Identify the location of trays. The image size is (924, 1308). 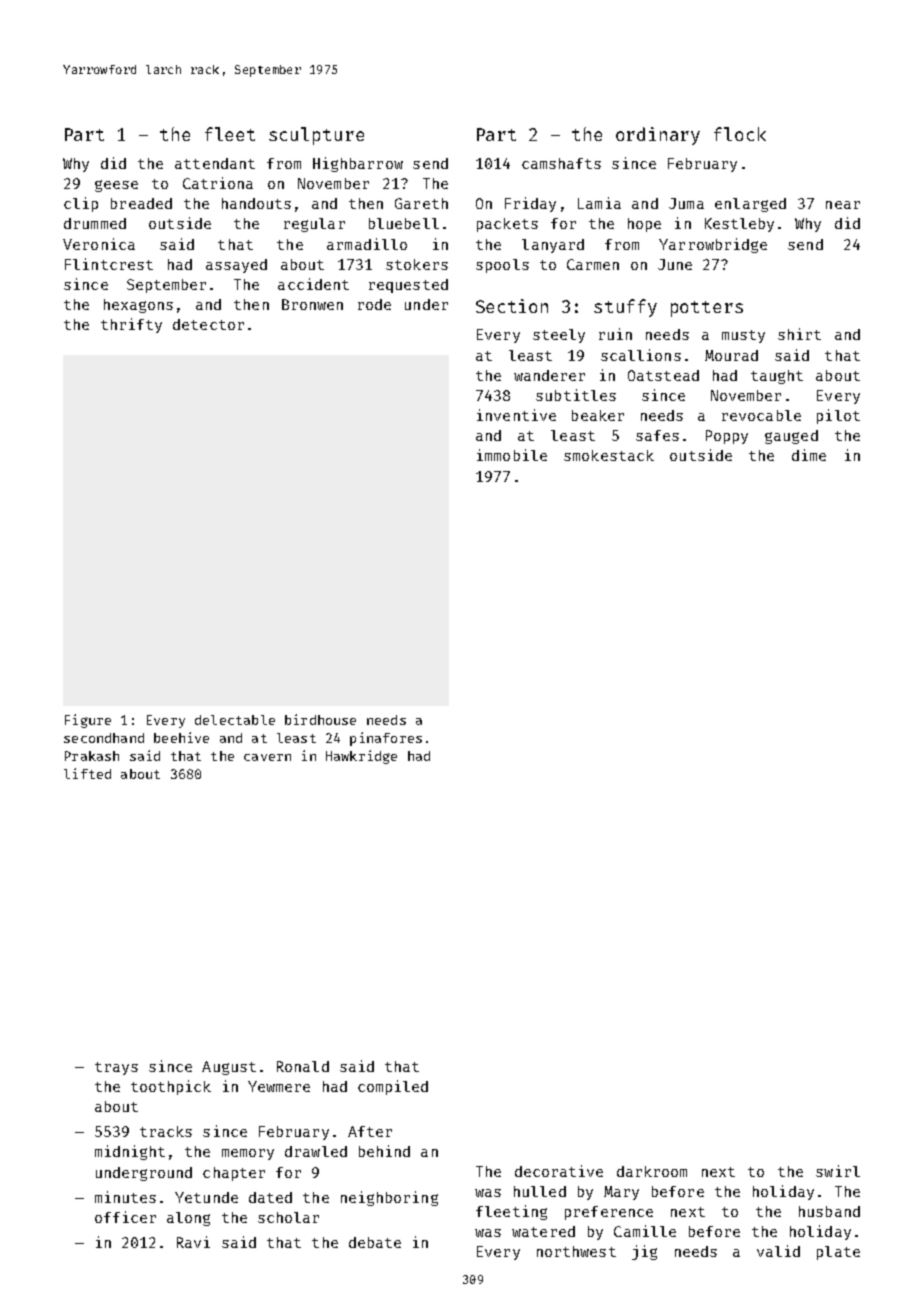
(116, 1068).
